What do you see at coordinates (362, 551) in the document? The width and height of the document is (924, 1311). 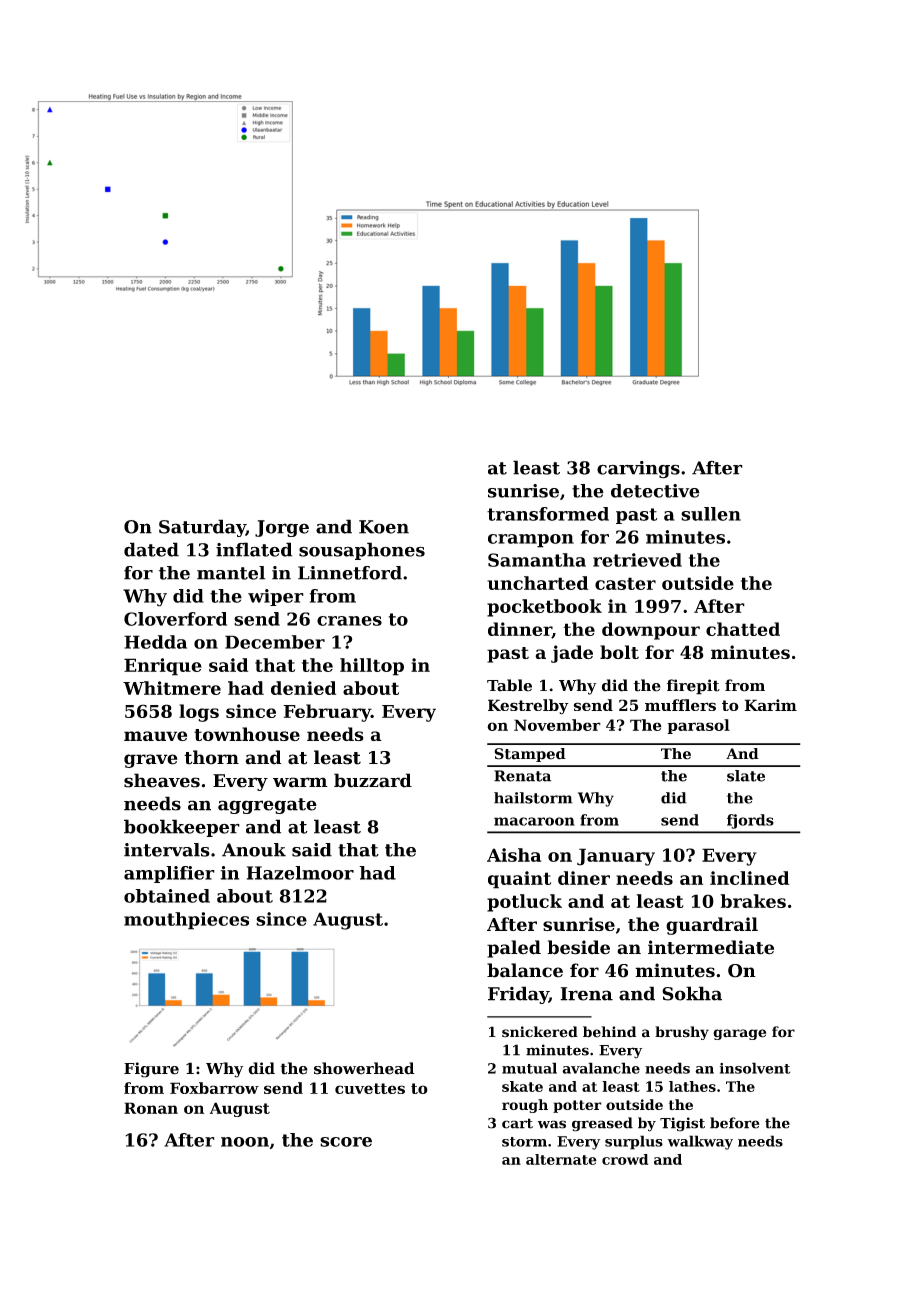 I see `sousaphones` at bounding box center [362, 551].
